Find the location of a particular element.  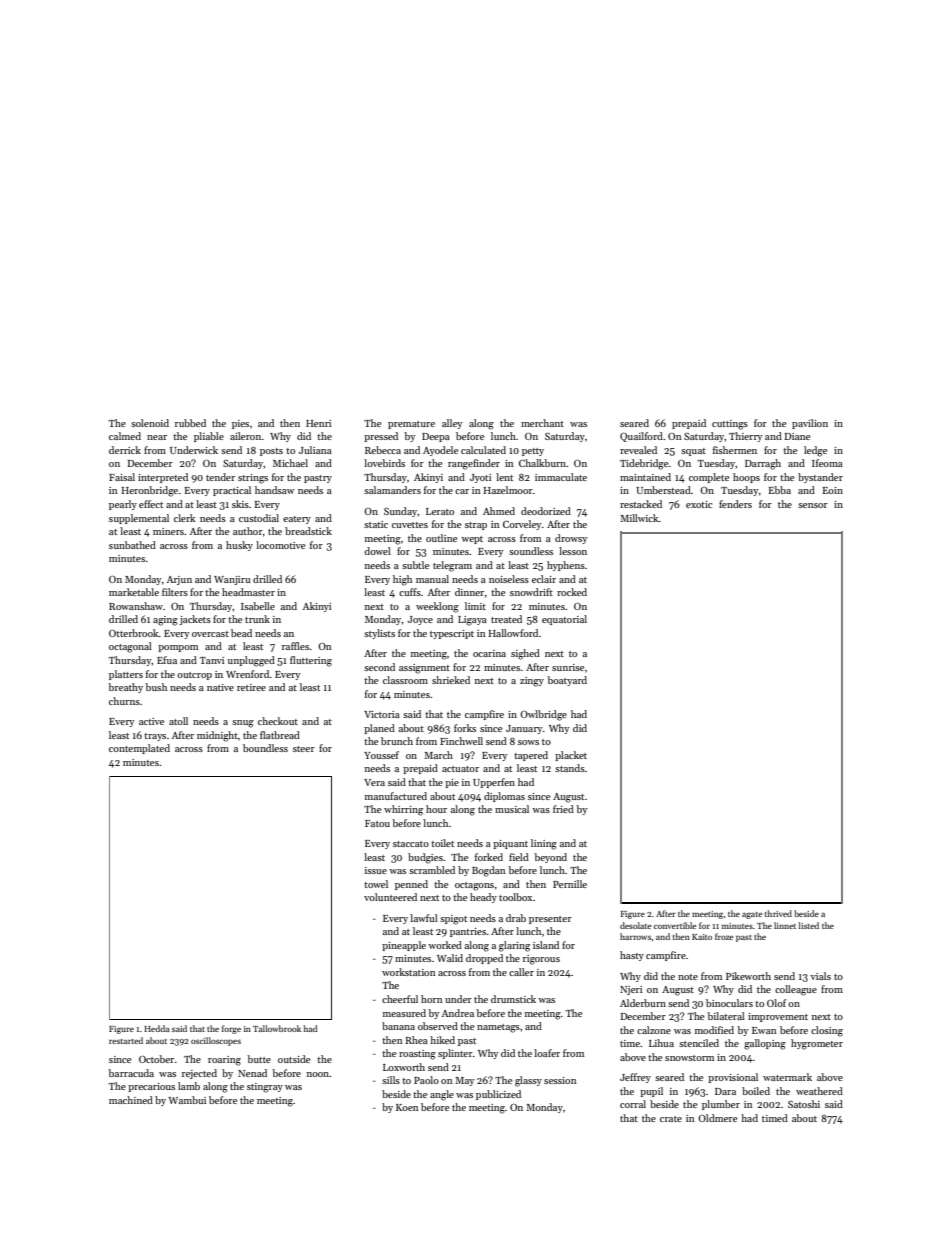

thrived is located at coordinates (778, 913).
